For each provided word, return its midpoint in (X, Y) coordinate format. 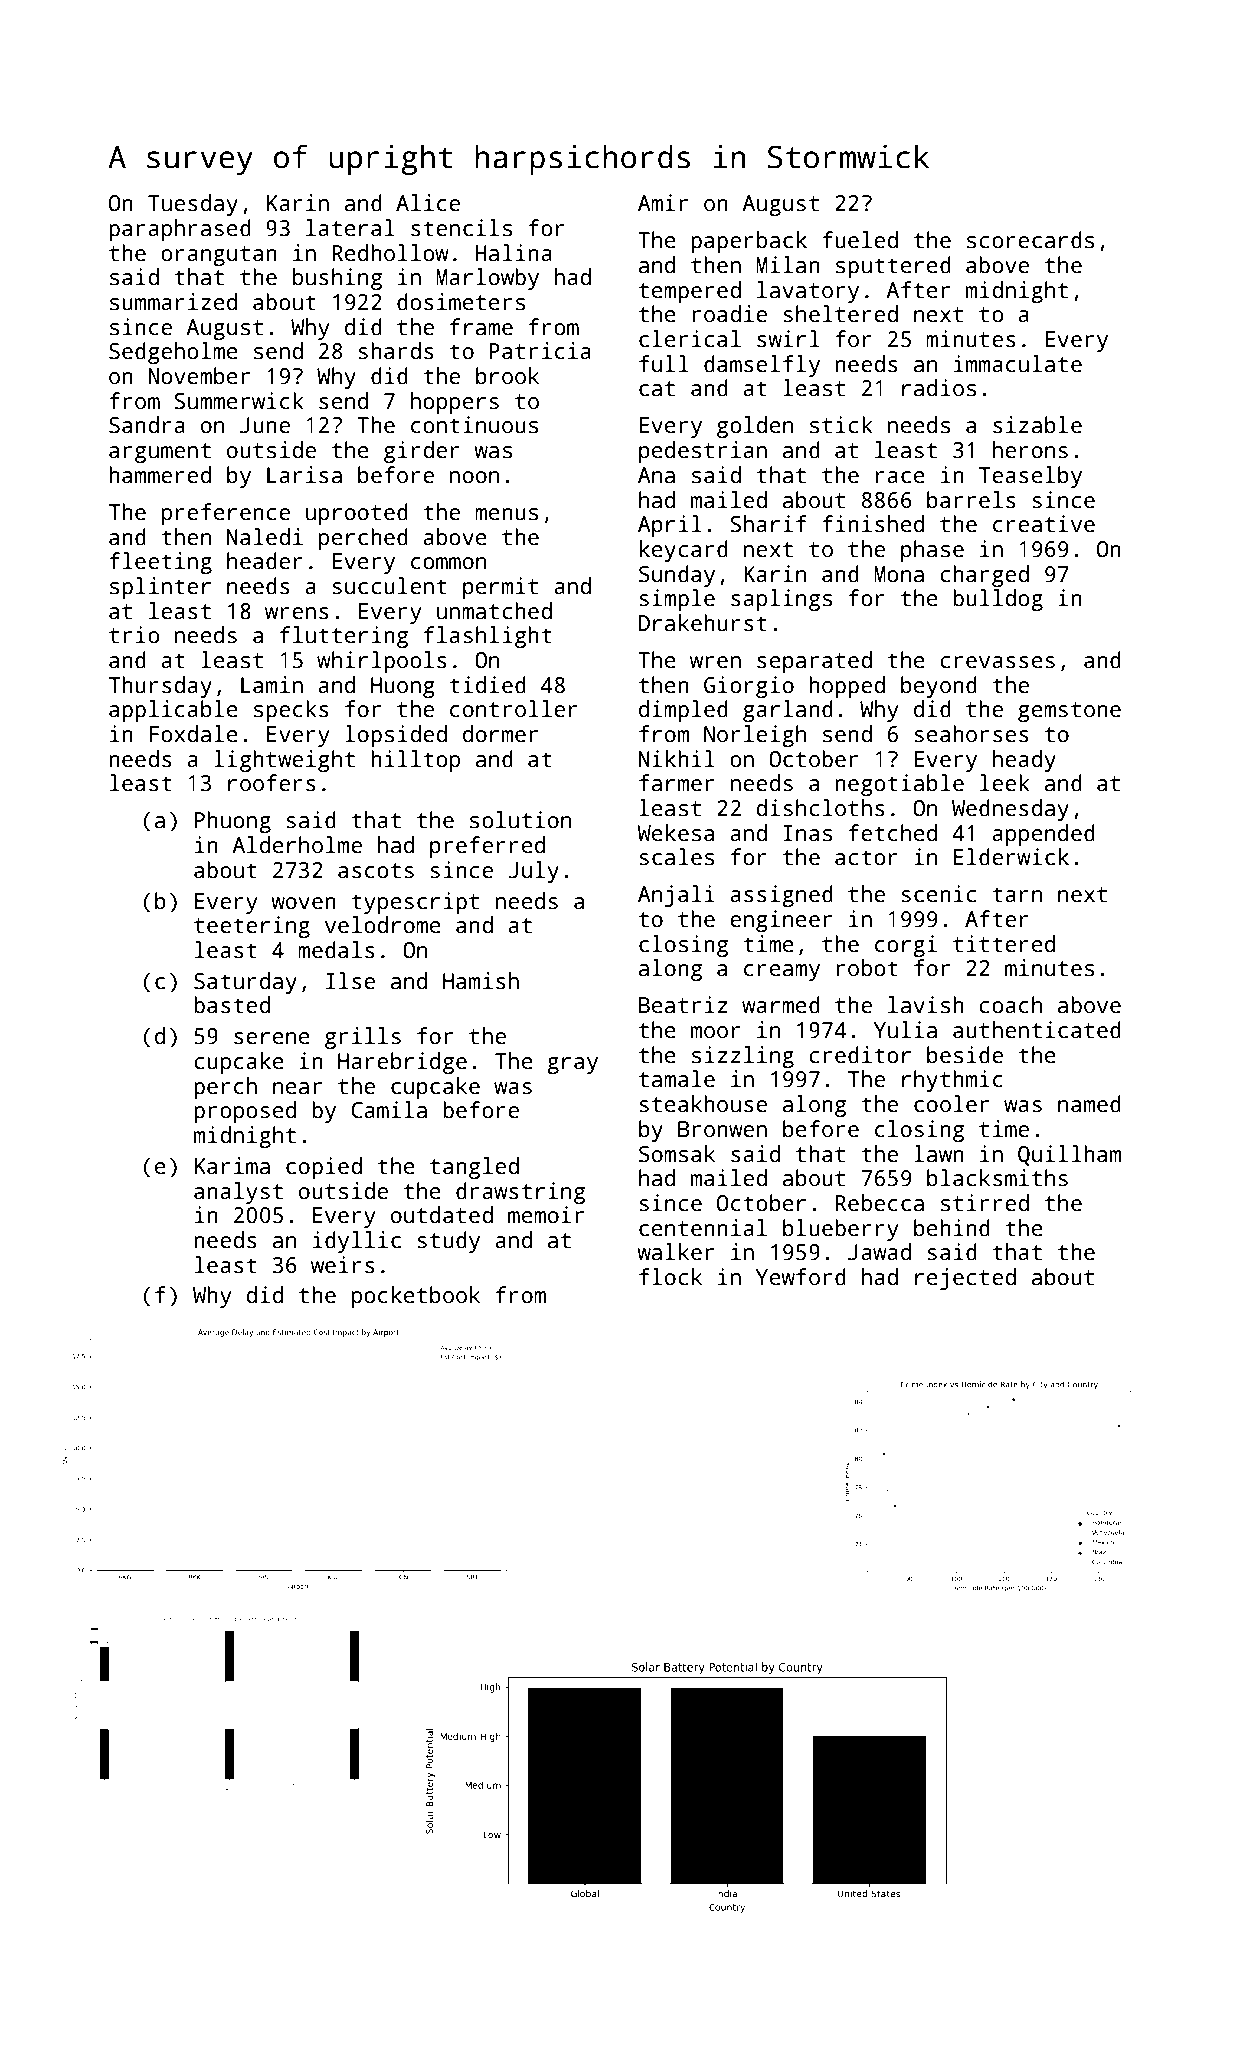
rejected (965, 1279)
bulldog (998, 600)
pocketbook (416, 1297)
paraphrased (180, 230)
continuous (474, 425)
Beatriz (683, 1005)
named (1089, 1104)
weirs (343, 1265)
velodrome (383, 925)
